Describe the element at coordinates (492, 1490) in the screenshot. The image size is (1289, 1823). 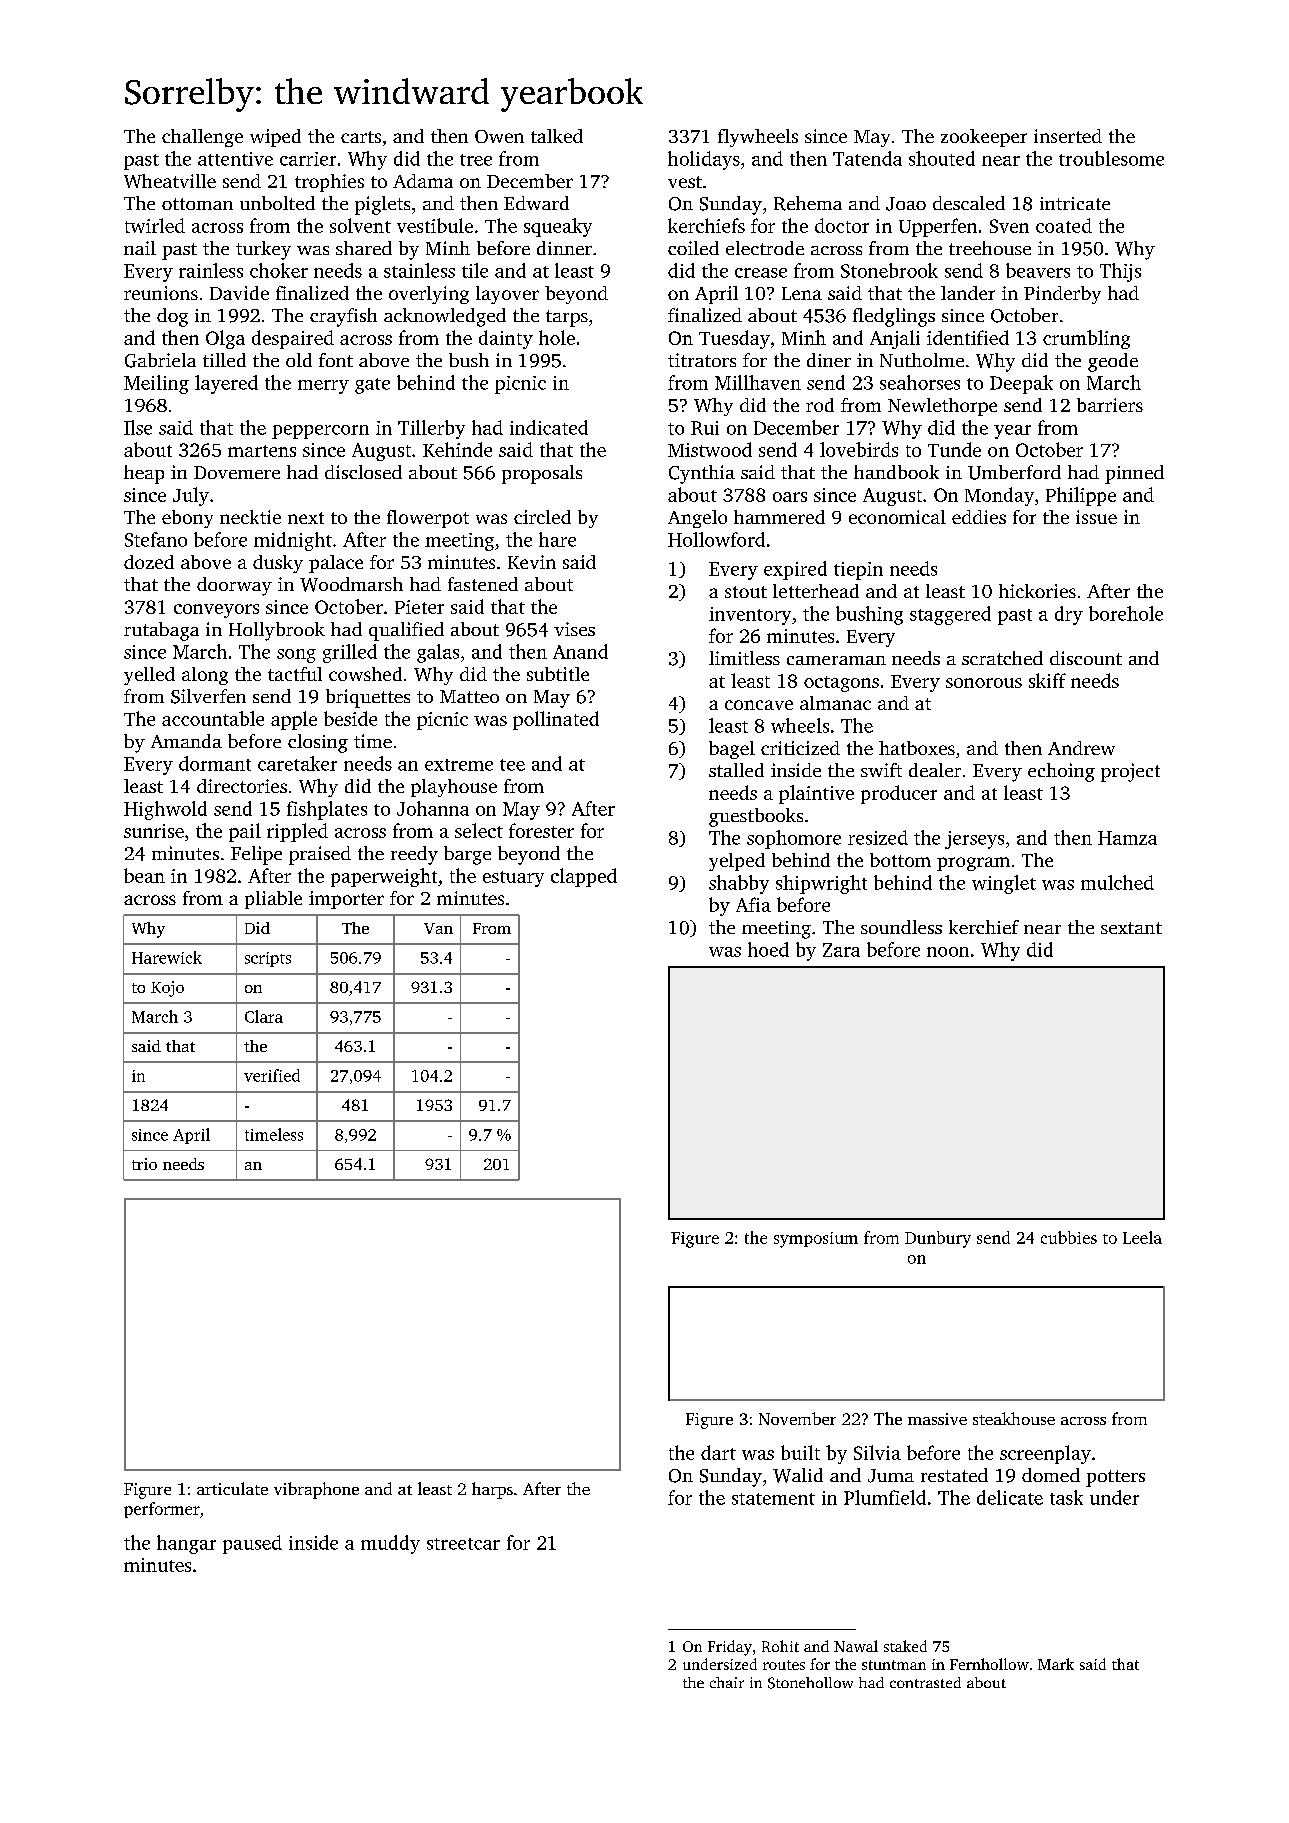
I see `harps` at that location.
